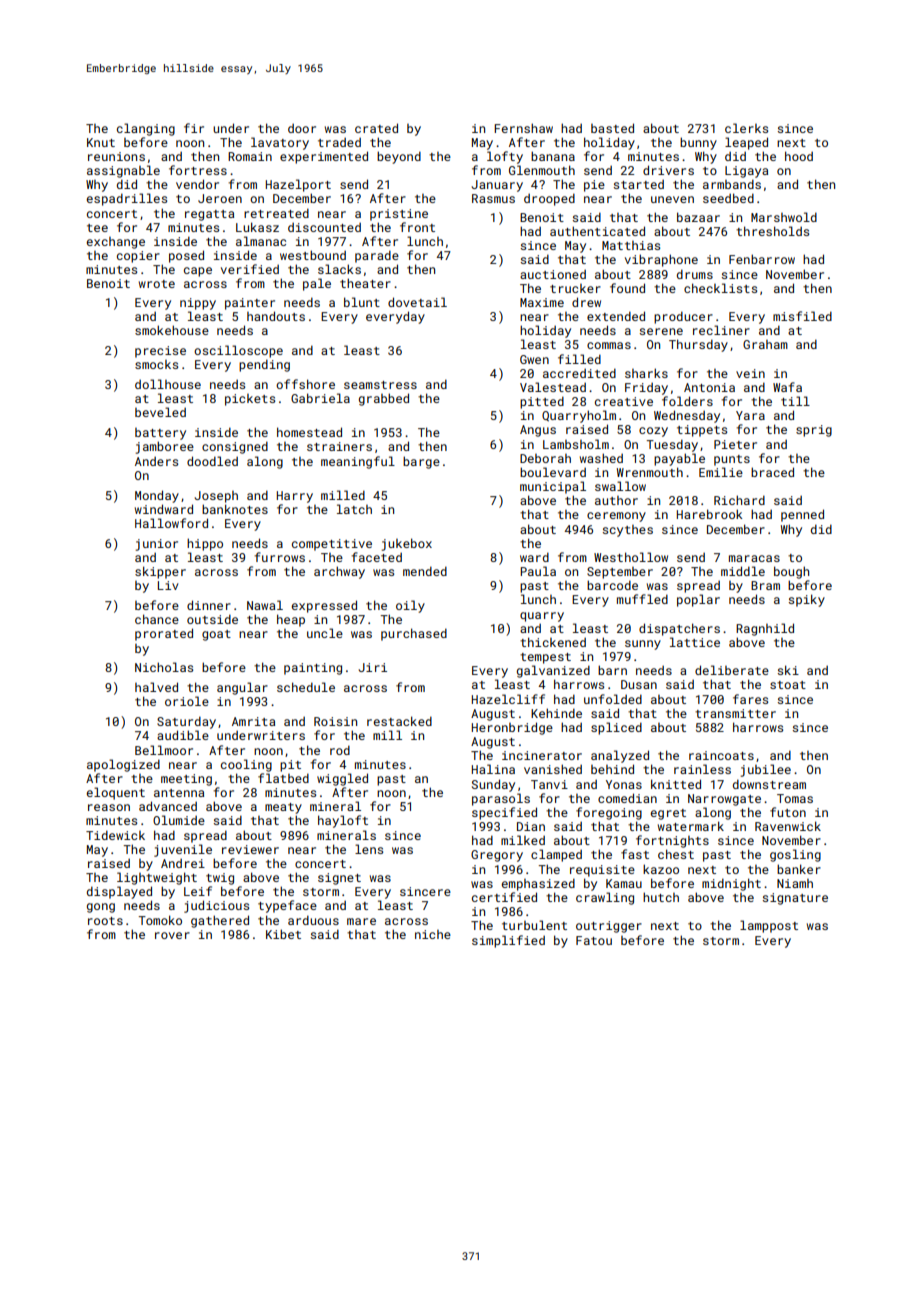  Describe the element at coordinates (762, 259) in the document. I see `Fenbarrow` at that location.
